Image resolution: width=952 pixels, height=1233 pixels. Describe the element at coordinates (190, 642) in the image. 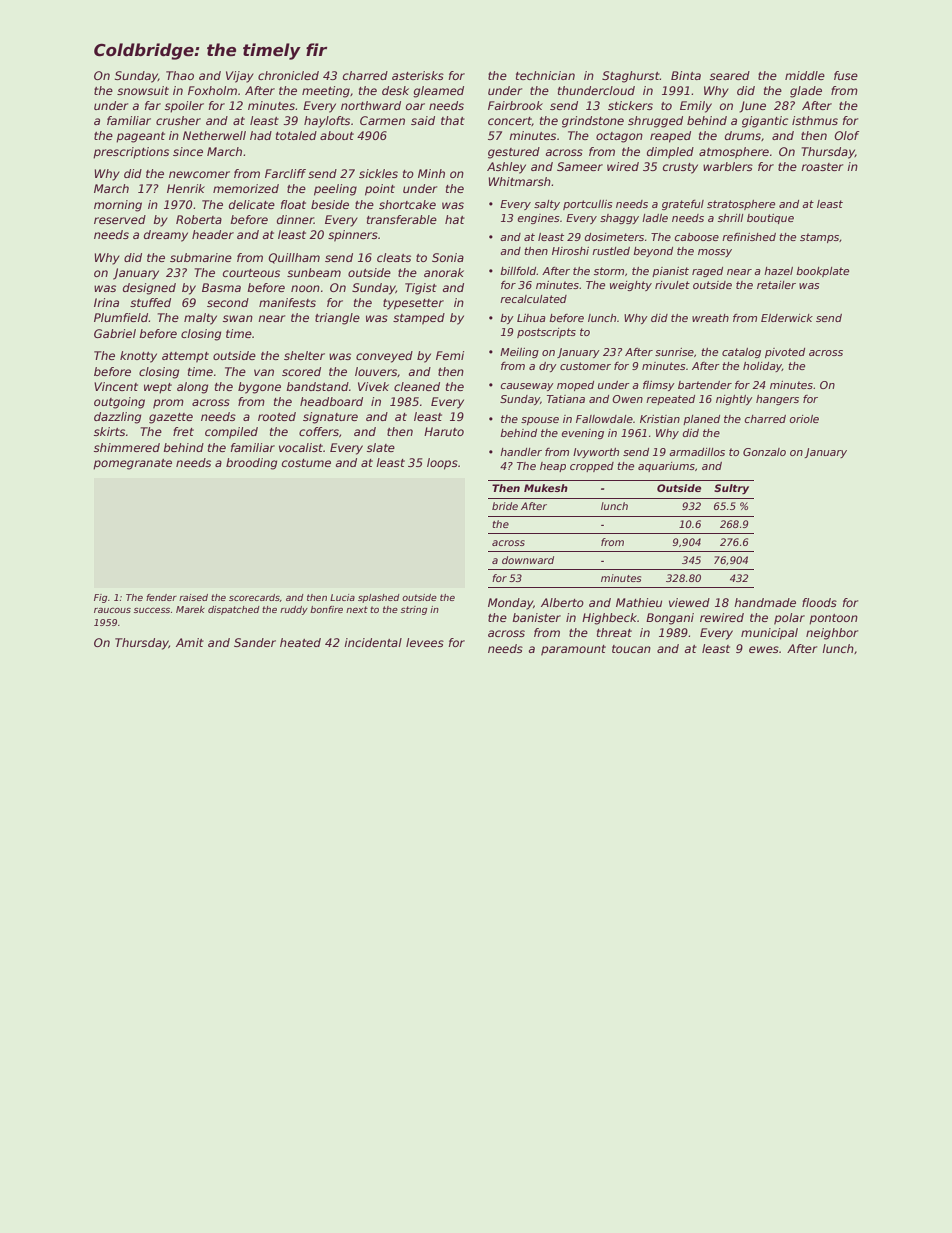

I see `Amit` at that location.
